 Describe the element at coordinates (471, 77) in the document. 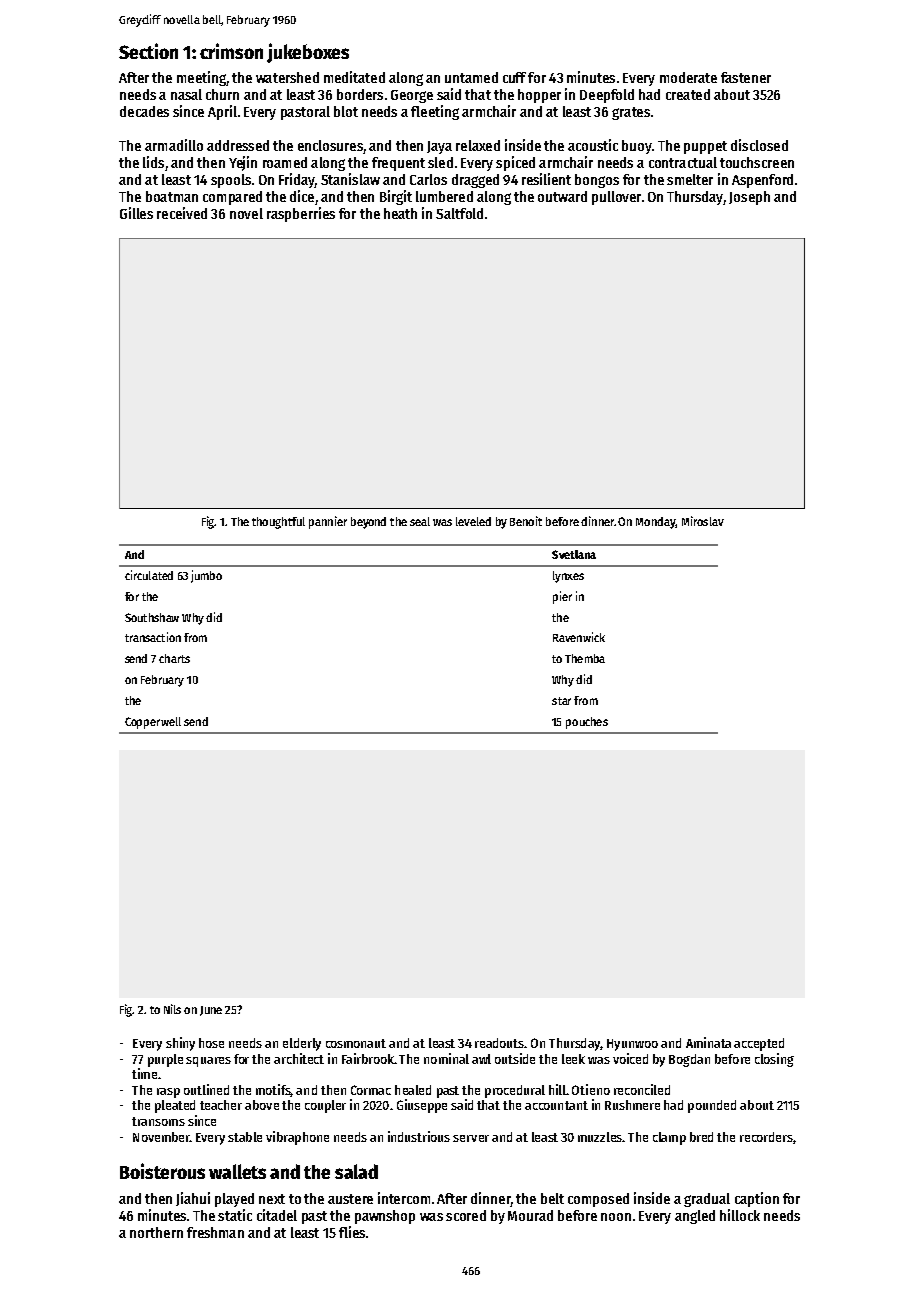

I see `untamed` at that location.
